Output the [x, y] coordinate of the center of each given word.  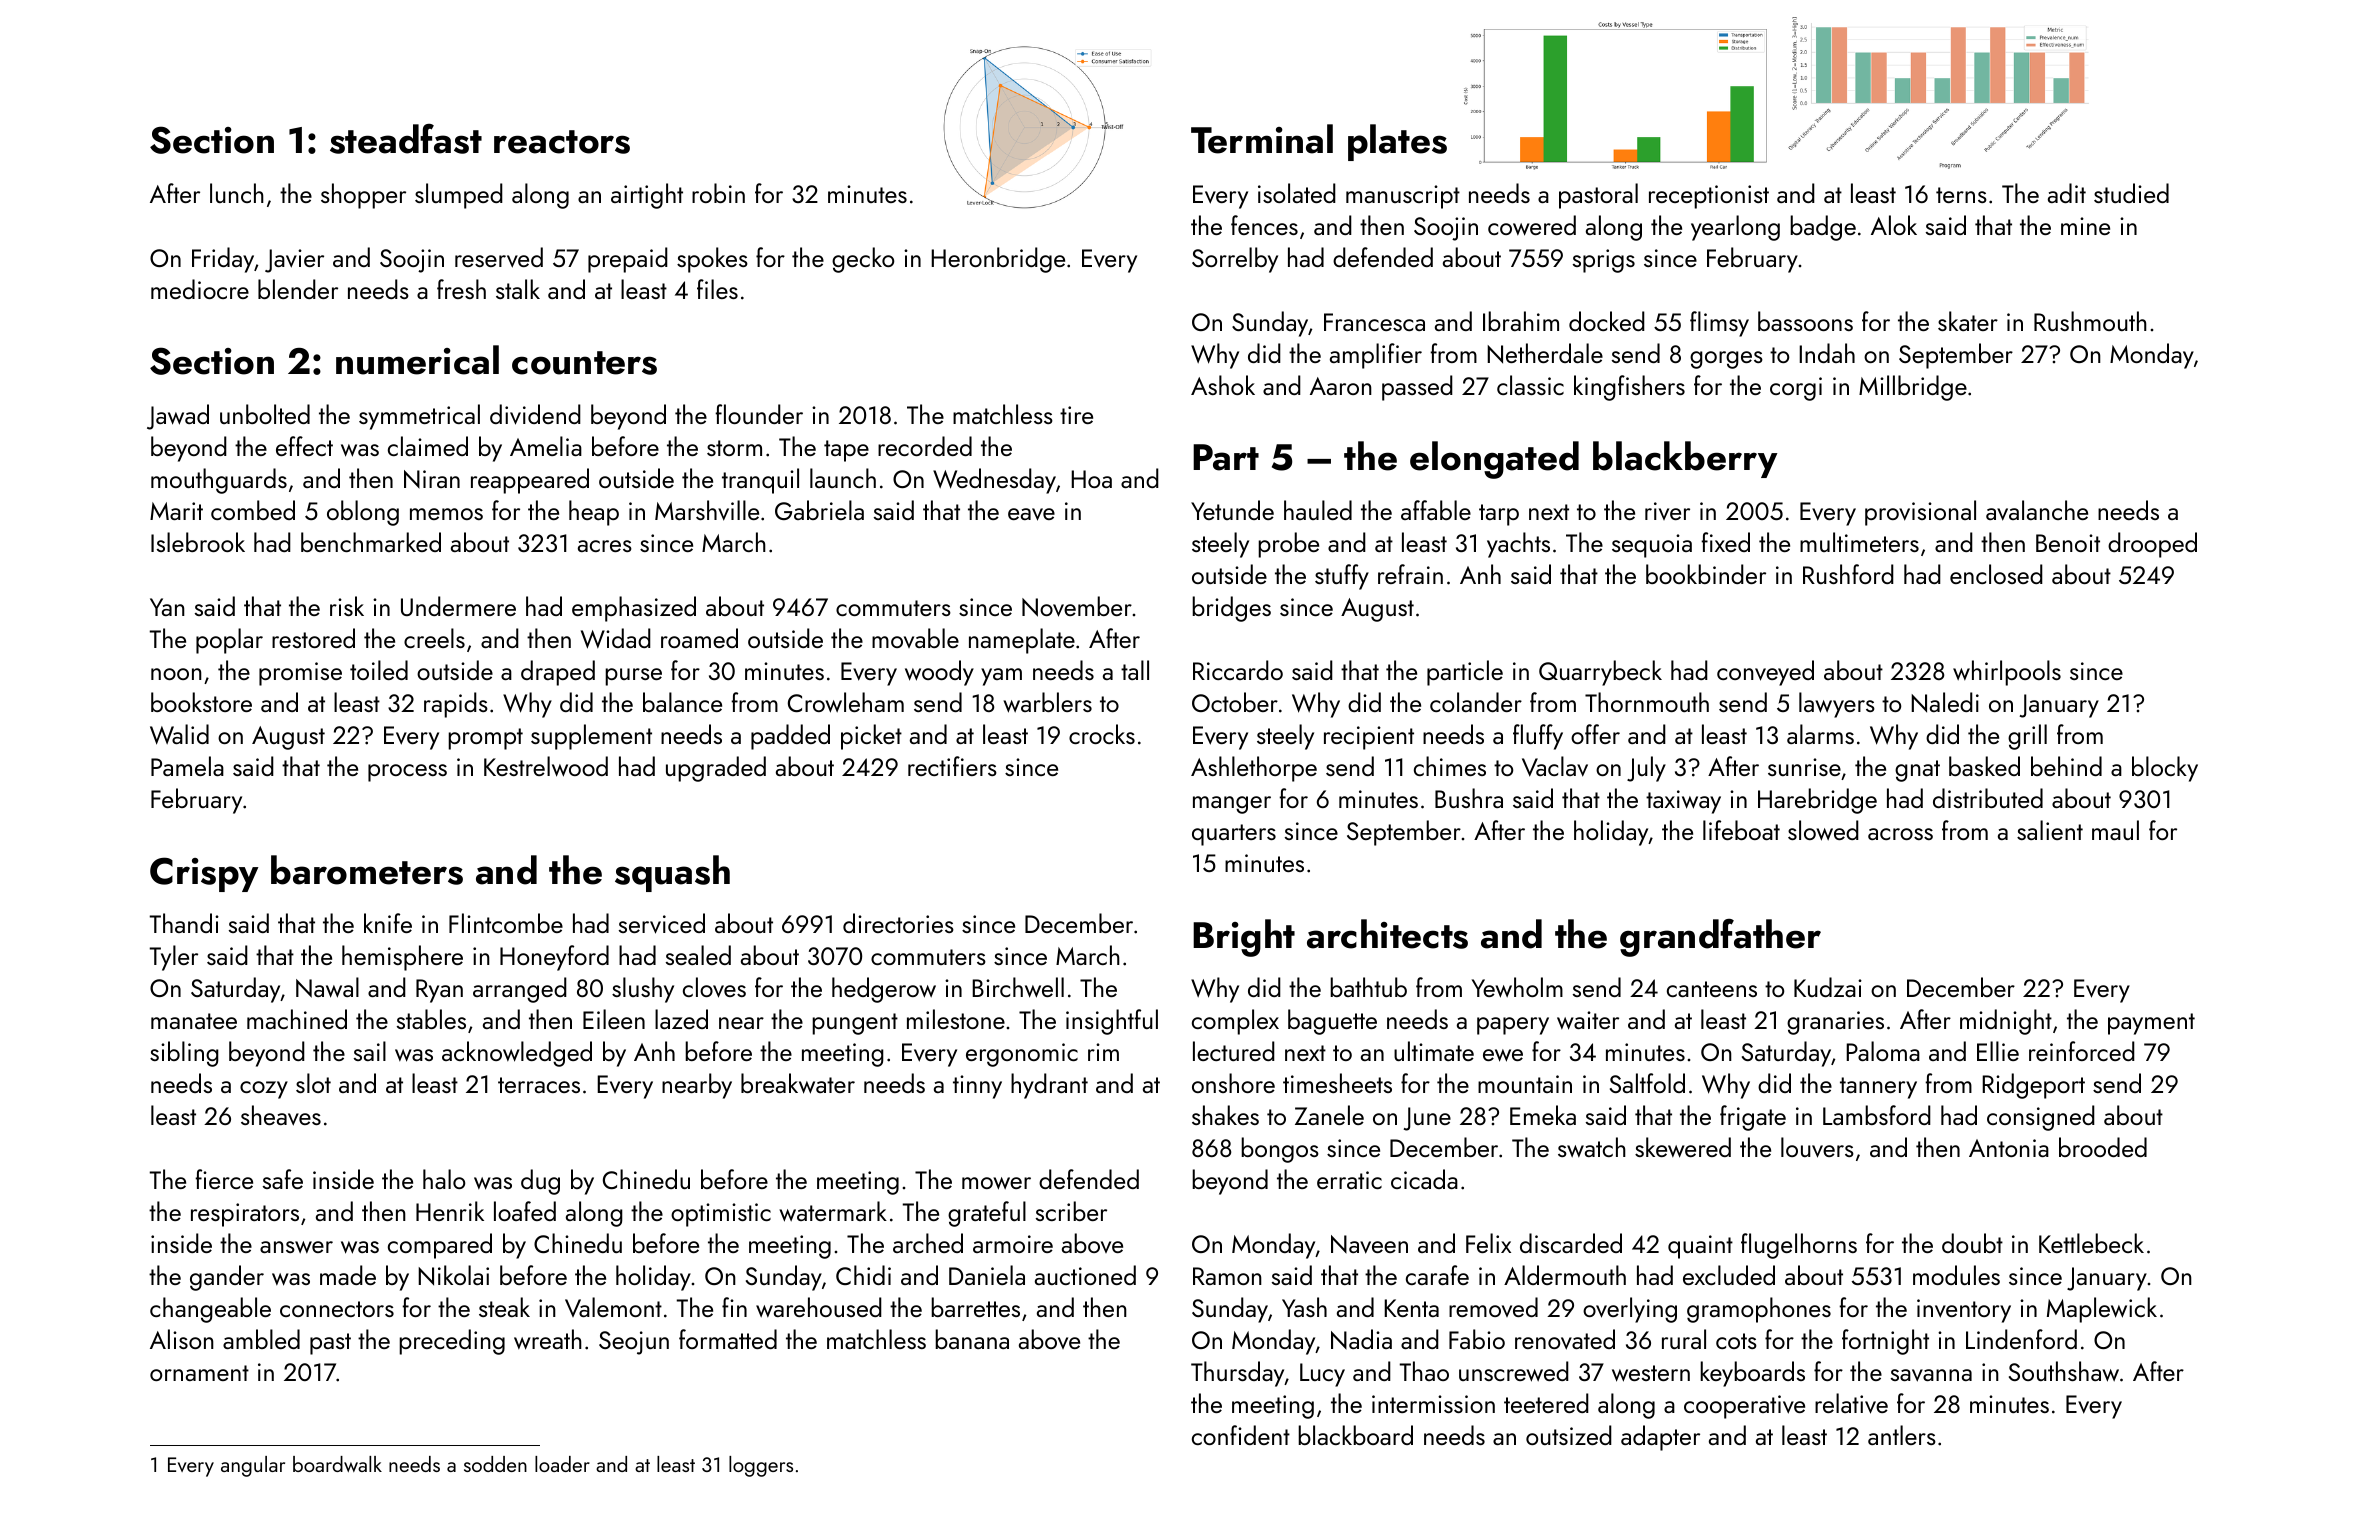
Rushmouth [2090, 321]
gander [227, 1278]
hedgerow [884, 990]
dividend [535, 414]
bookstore [201, 702]
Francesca [1374, 322]
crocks [1102, 734]
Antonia [2009, 1148]
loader [562, 1464]
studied [2131, 193]
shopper [363, 196]
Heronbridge [998, 260]
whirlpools [2007, 673]
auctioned [1085, 1275]
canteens [1712, 989]
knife [388, 923]
